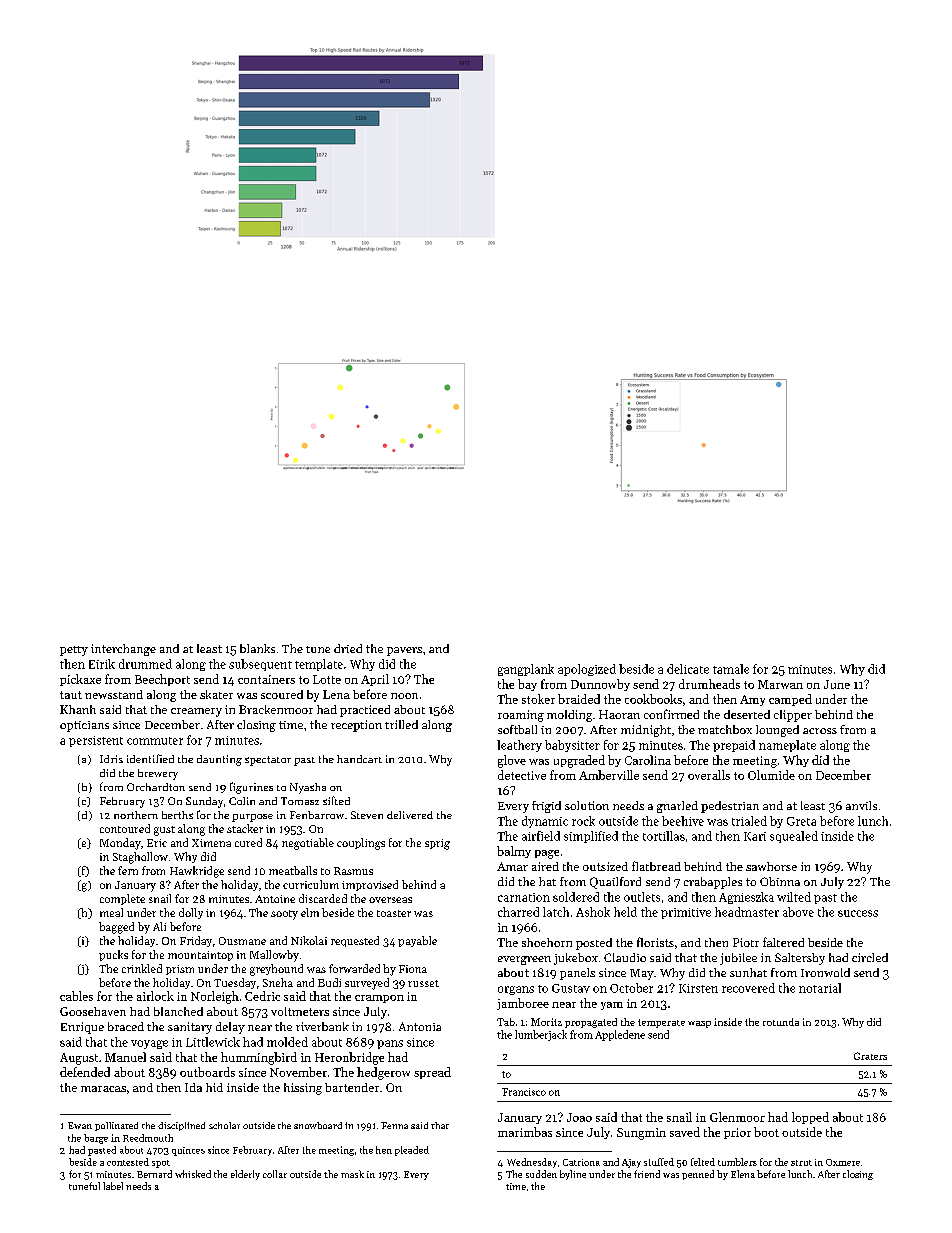 This screenshot has height=1233, width=952. I want to click on Bernard, so click(154, 1174).
